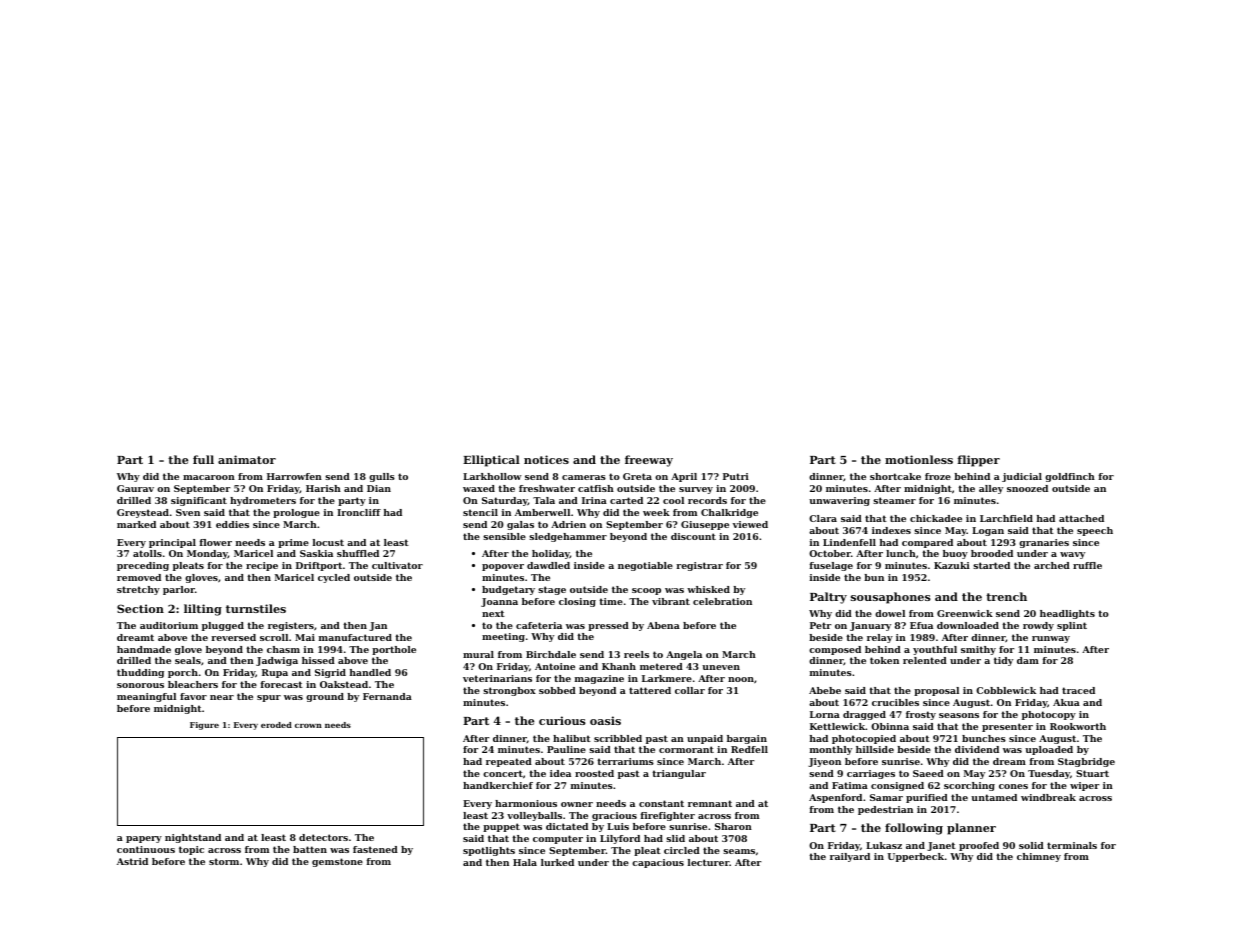  I want to click on animator, so click(247, 459).
